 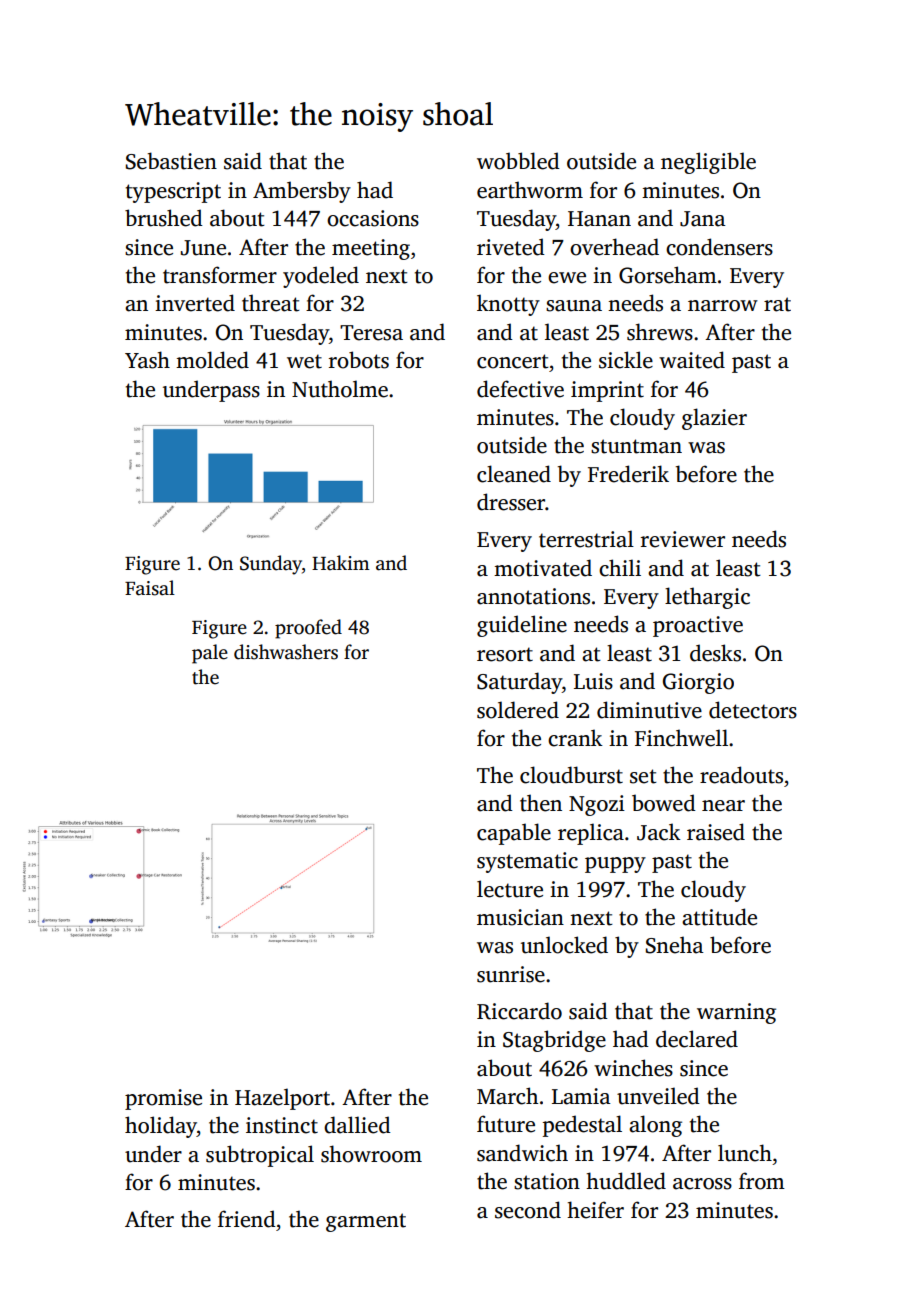 I want to click on dallied, so click(x=357, y=1125).
